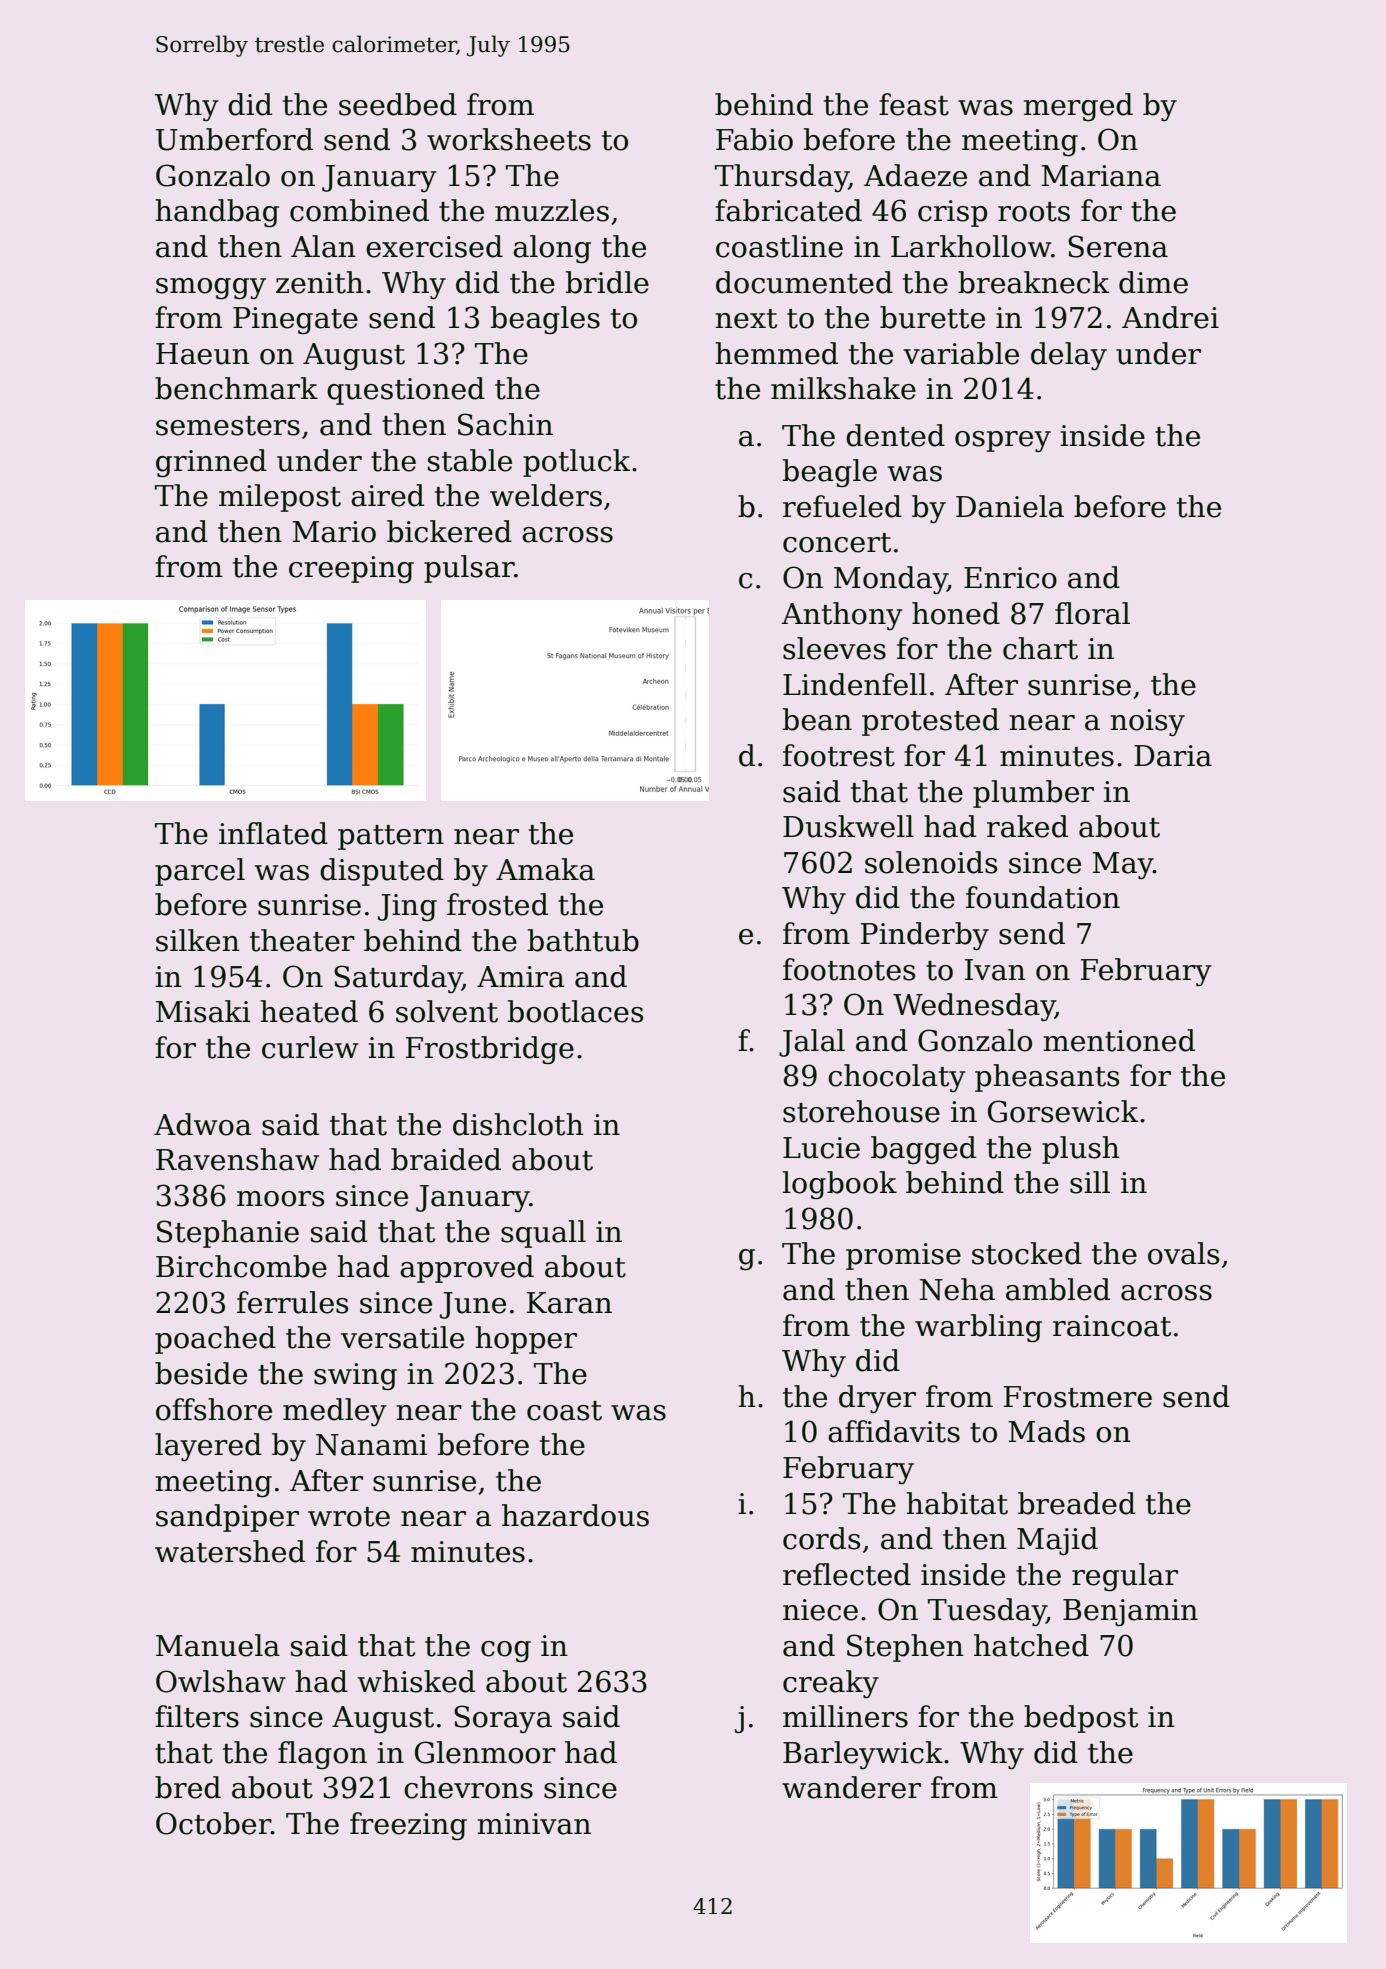 The height and width of the screenshot is (1969, 1386). I want to click on beside, so click(201, 1373).
